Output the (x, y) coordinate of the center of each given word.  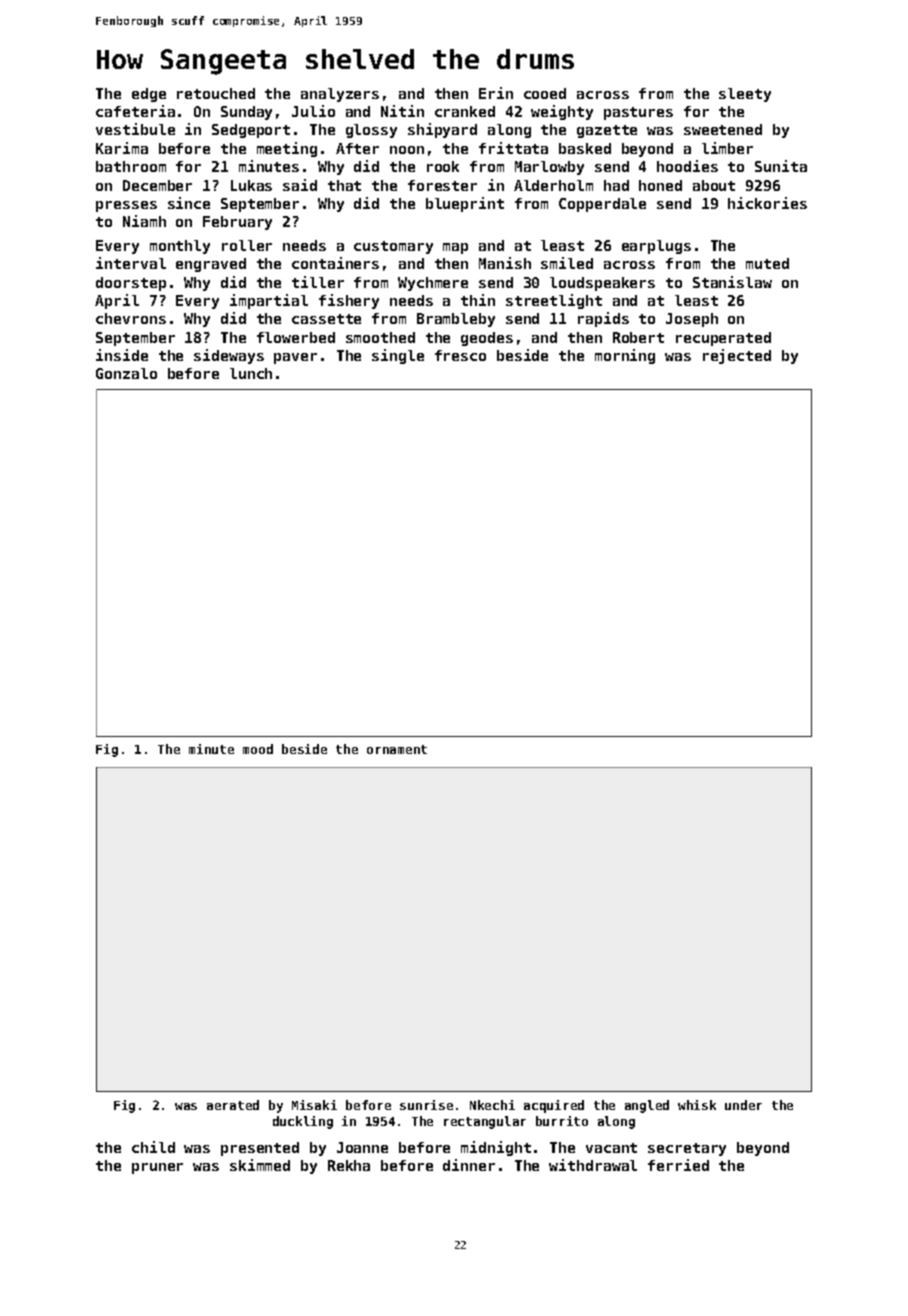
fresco (460, 355)
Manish (505, 263)
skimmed (260, 1165)
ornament (397, 749)
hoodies (687, 166)
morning (625, 356)
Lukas (251, 185)
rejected (737, 356)
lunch (251, 373)
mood (258, 749)
